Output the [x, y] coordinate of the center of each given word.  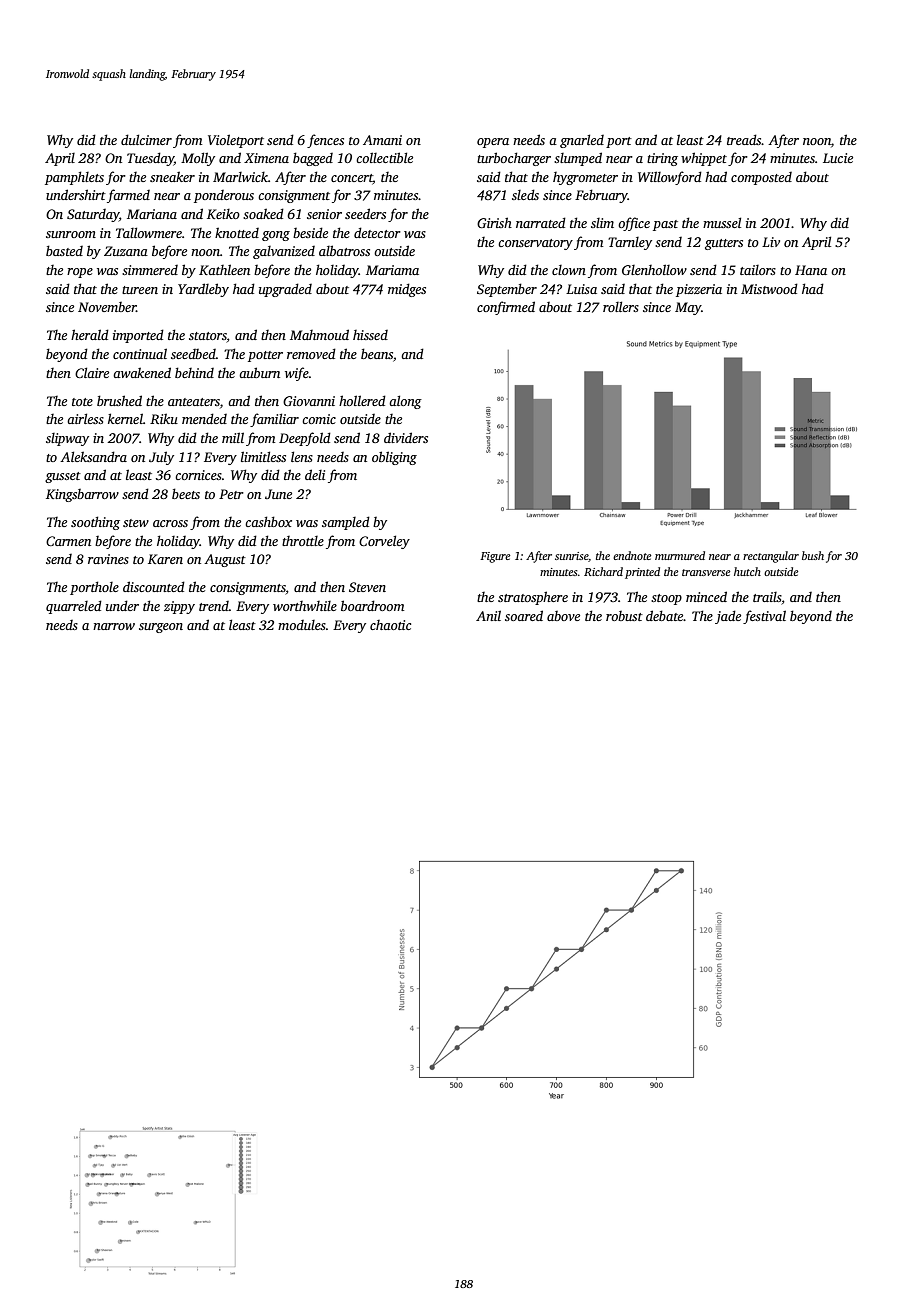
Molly [198, 159]
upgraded [285, 290]
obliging [394, 458]
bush [813, 555]
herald [90, 334]
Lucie [838, 158]
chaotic [390, 625]
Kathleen [224, 269]
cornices [198, 475]
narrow [114, 626]
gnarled [582, 141]
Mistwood [769, 288]
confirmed [506, 308]
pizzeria [699, 290]
